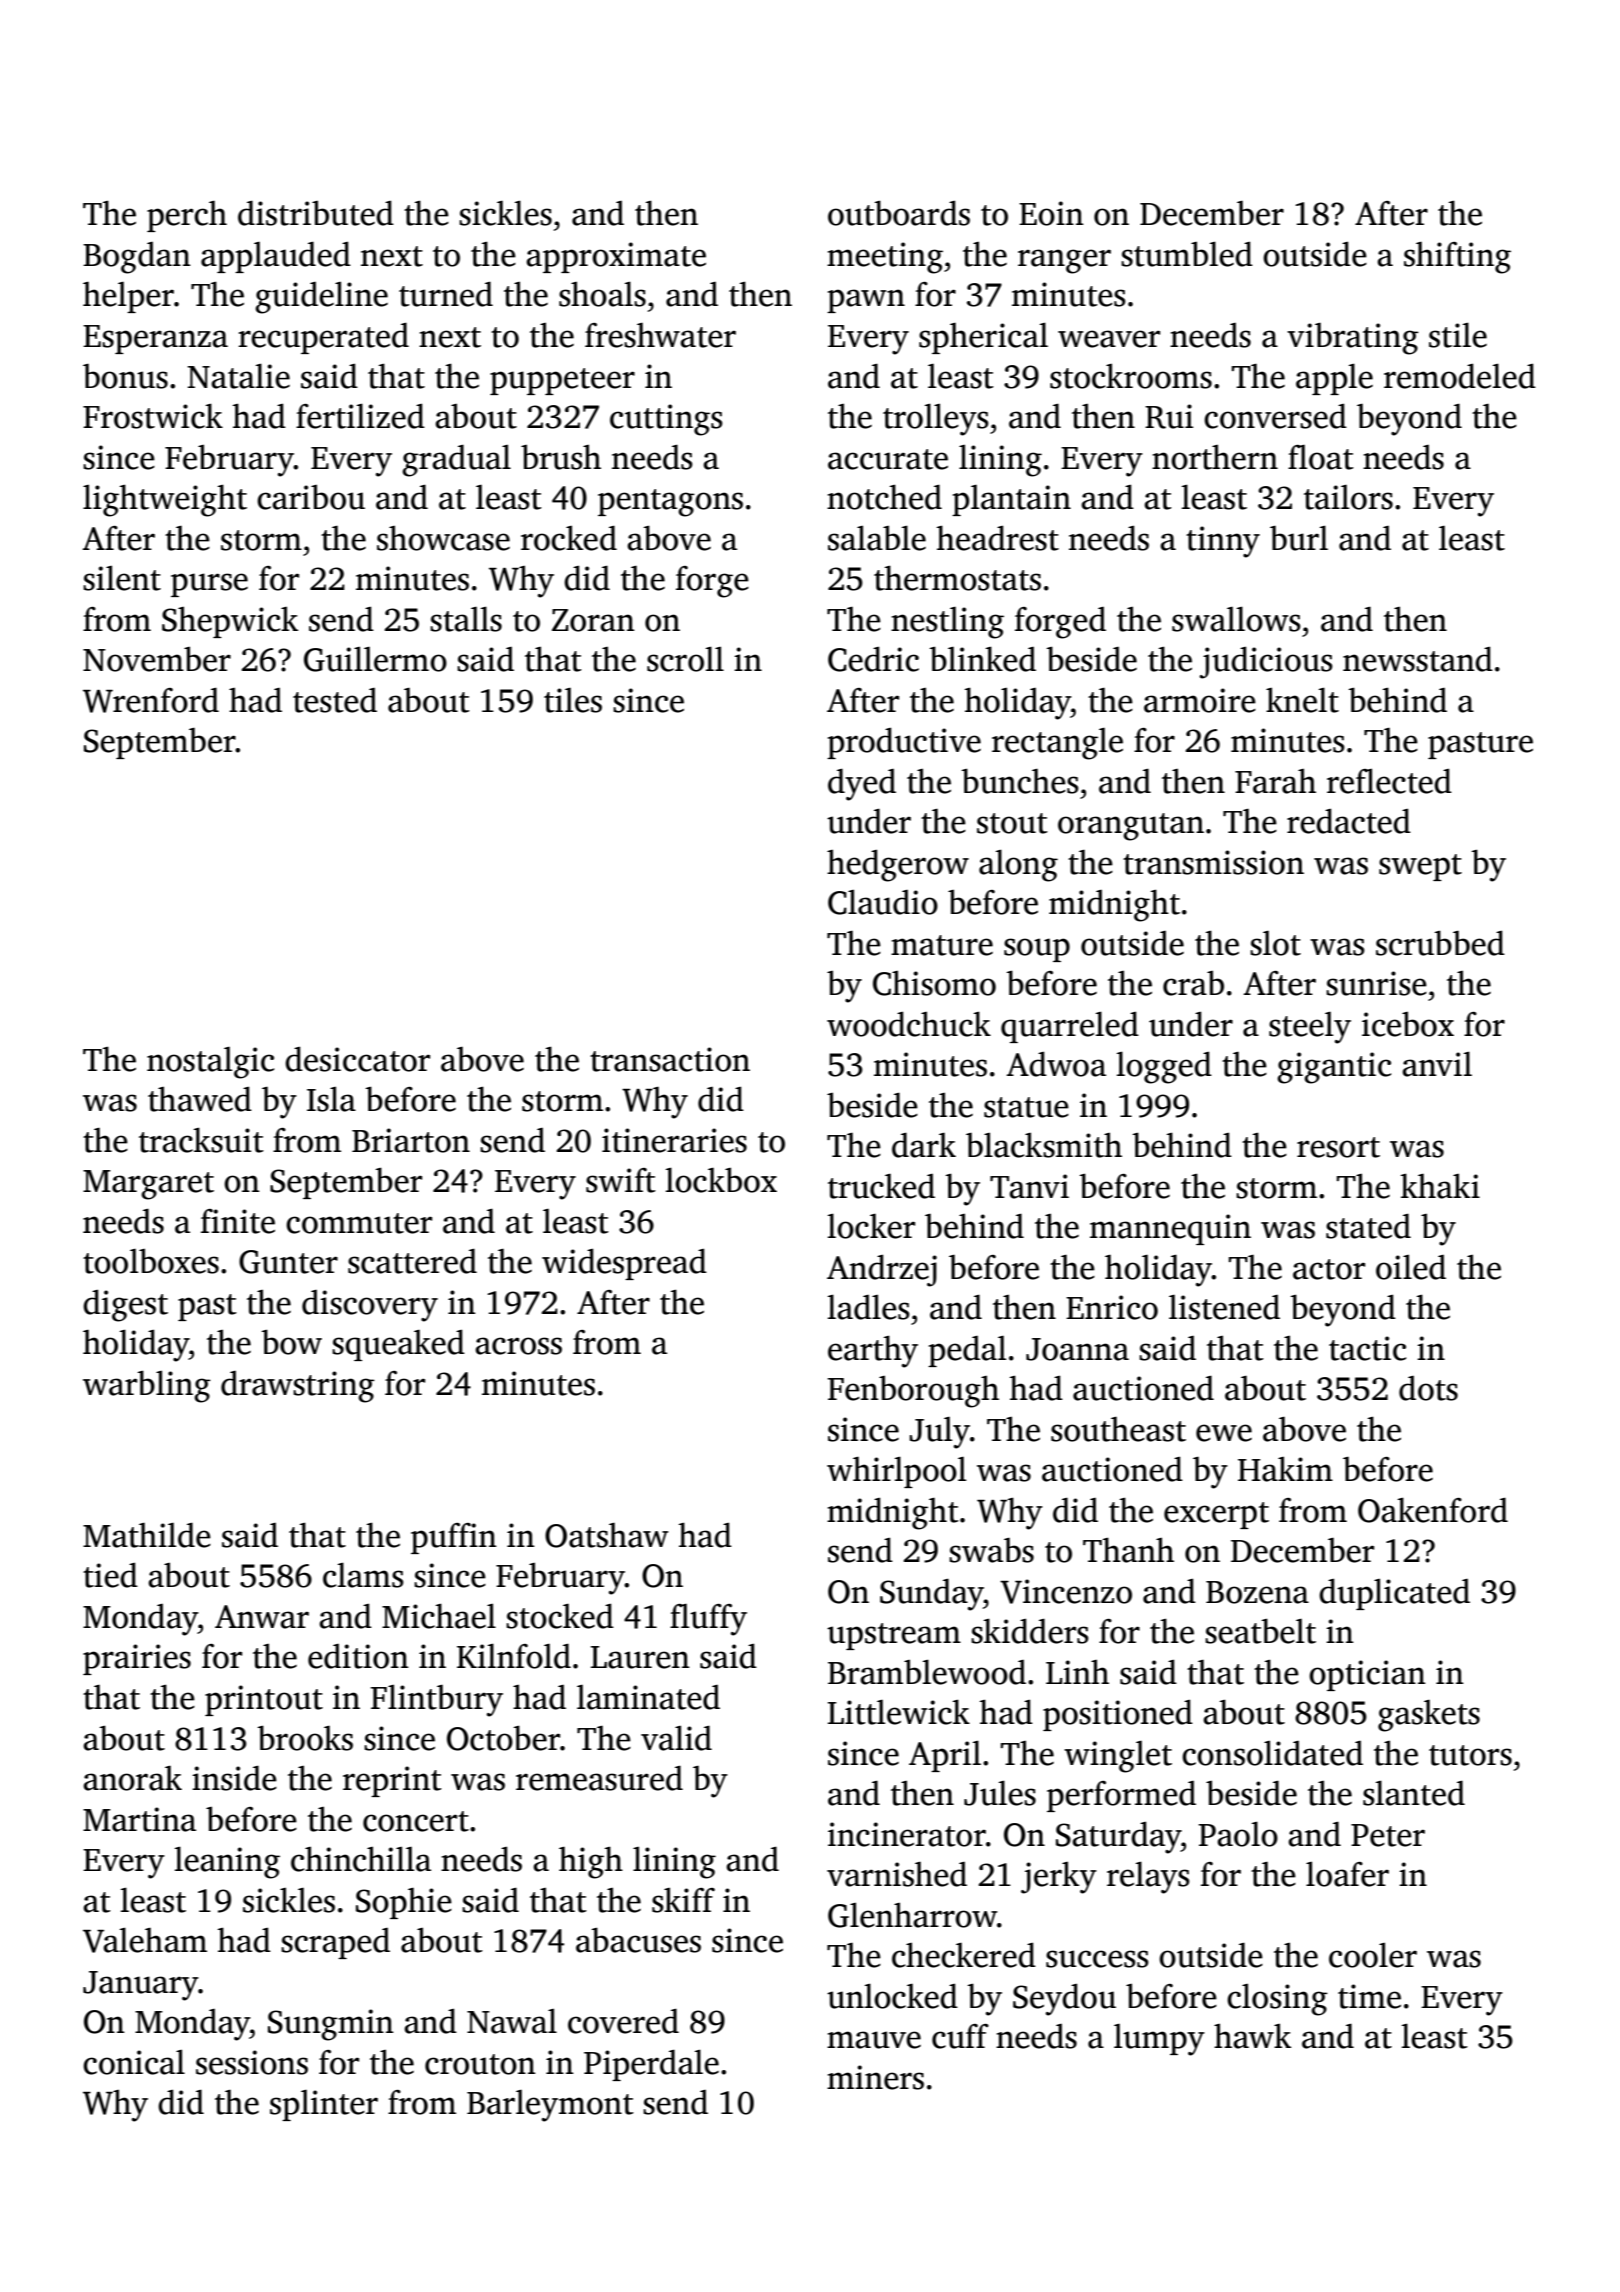 This page has height=2292, width=1620. Describe the element at coordinates (404, 1903) in the page. I see `Sophie` at that location.
